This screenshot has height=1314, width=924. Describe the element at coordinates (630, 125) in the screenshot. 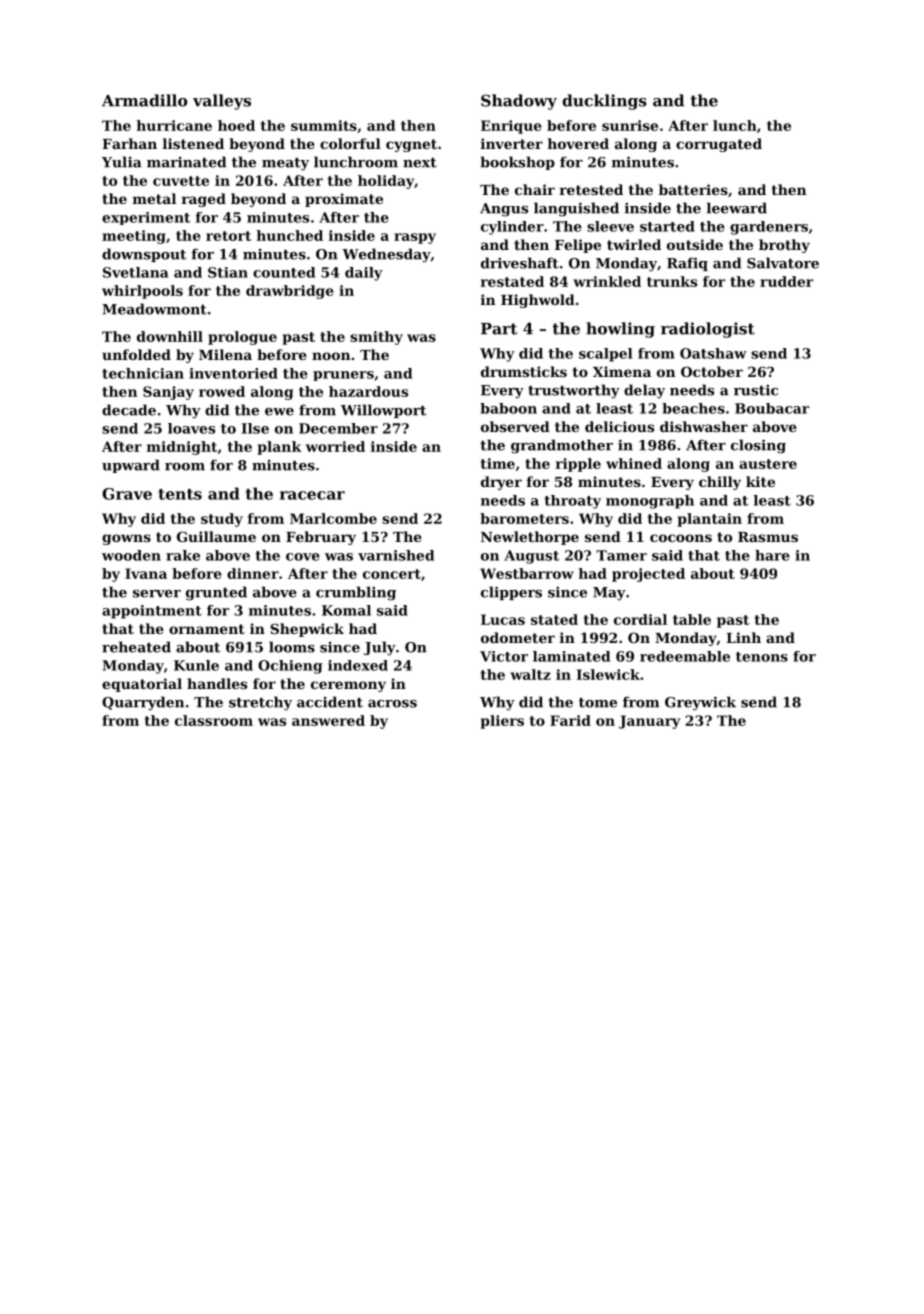

I see `sunrise` at that location.
